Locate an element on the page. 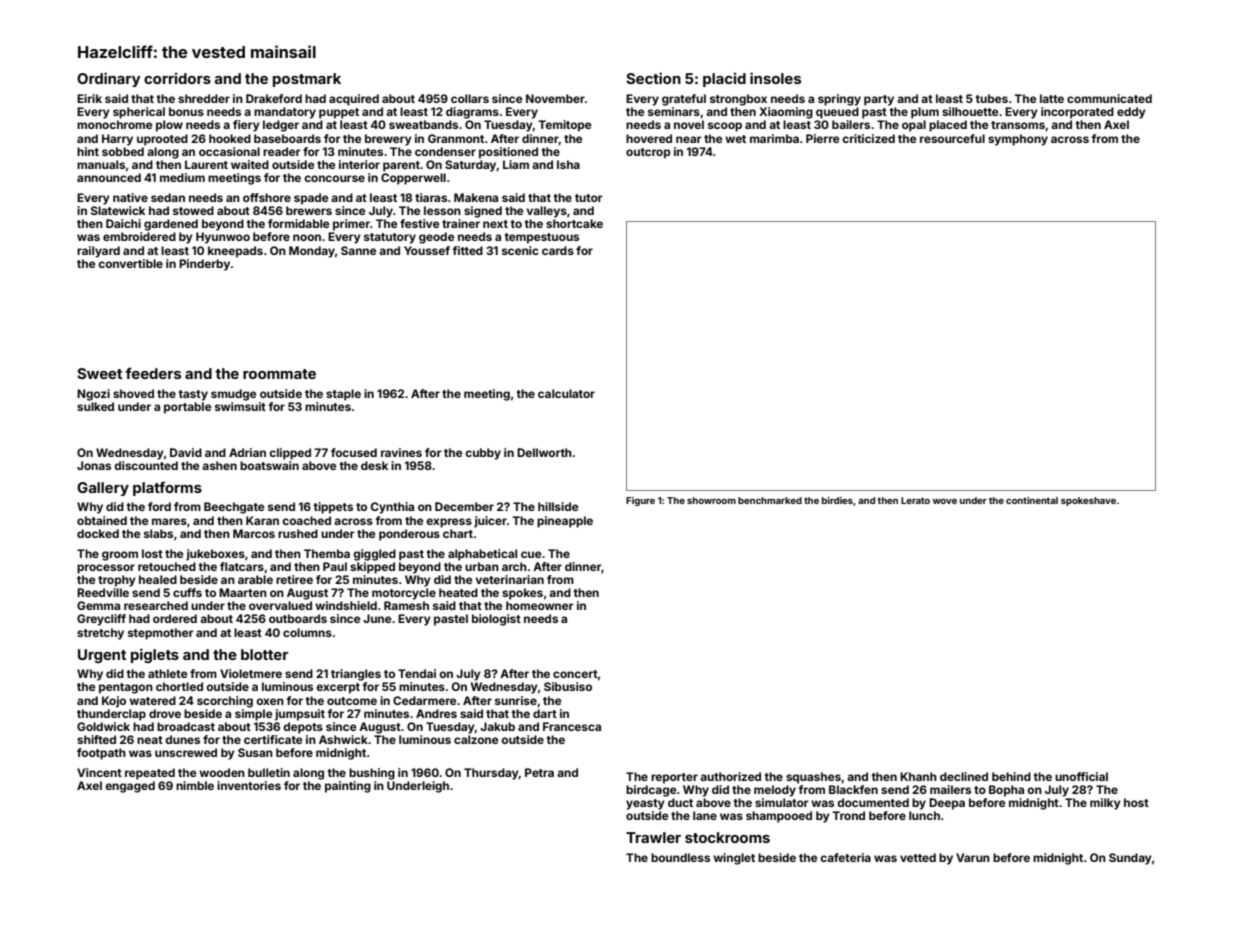 The image size is (1233, 952). cards is located at coordinates (558, 250).
